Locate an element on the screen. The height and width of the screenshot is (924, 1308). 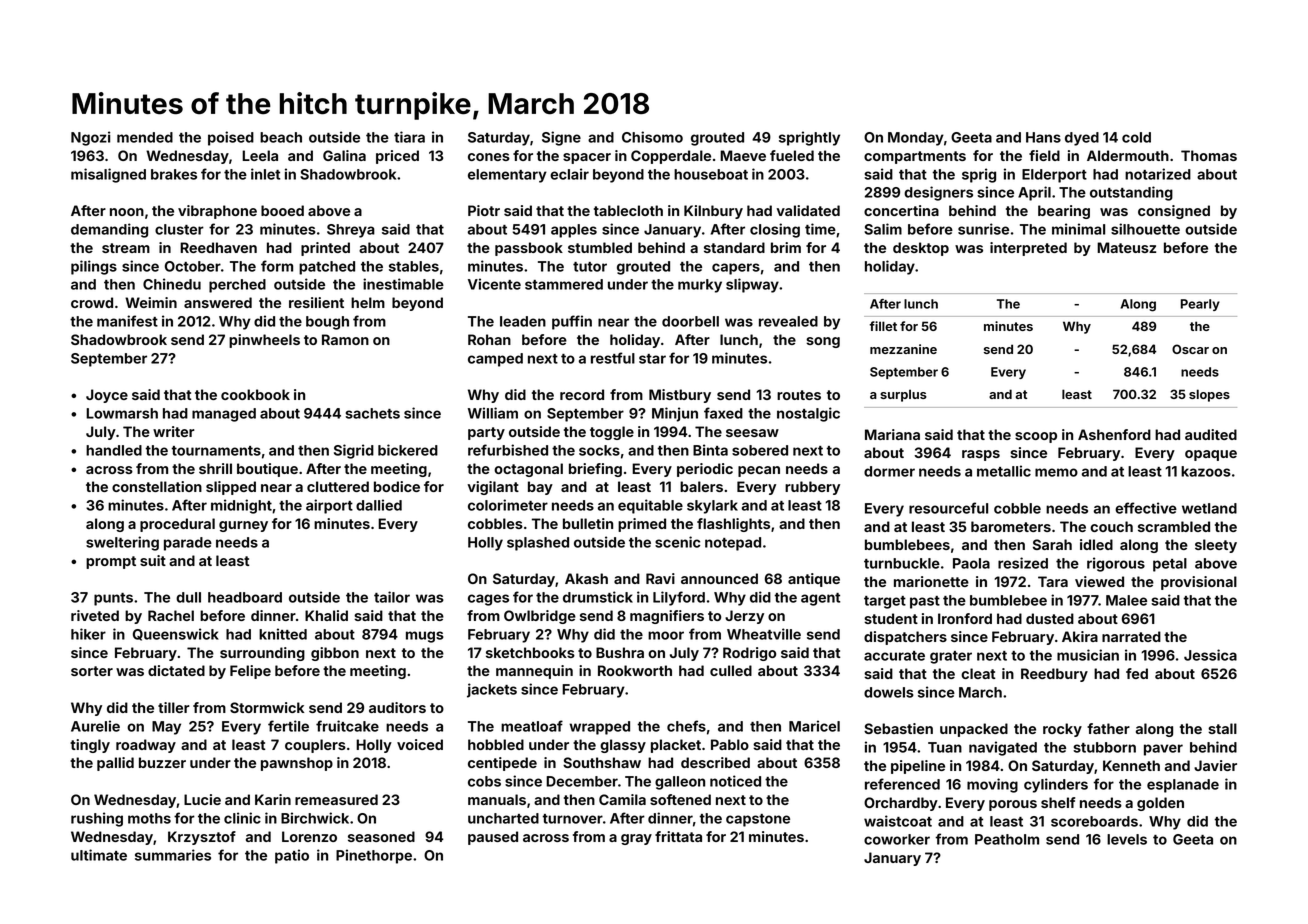
equitable is located at coordinates (650, 506).
